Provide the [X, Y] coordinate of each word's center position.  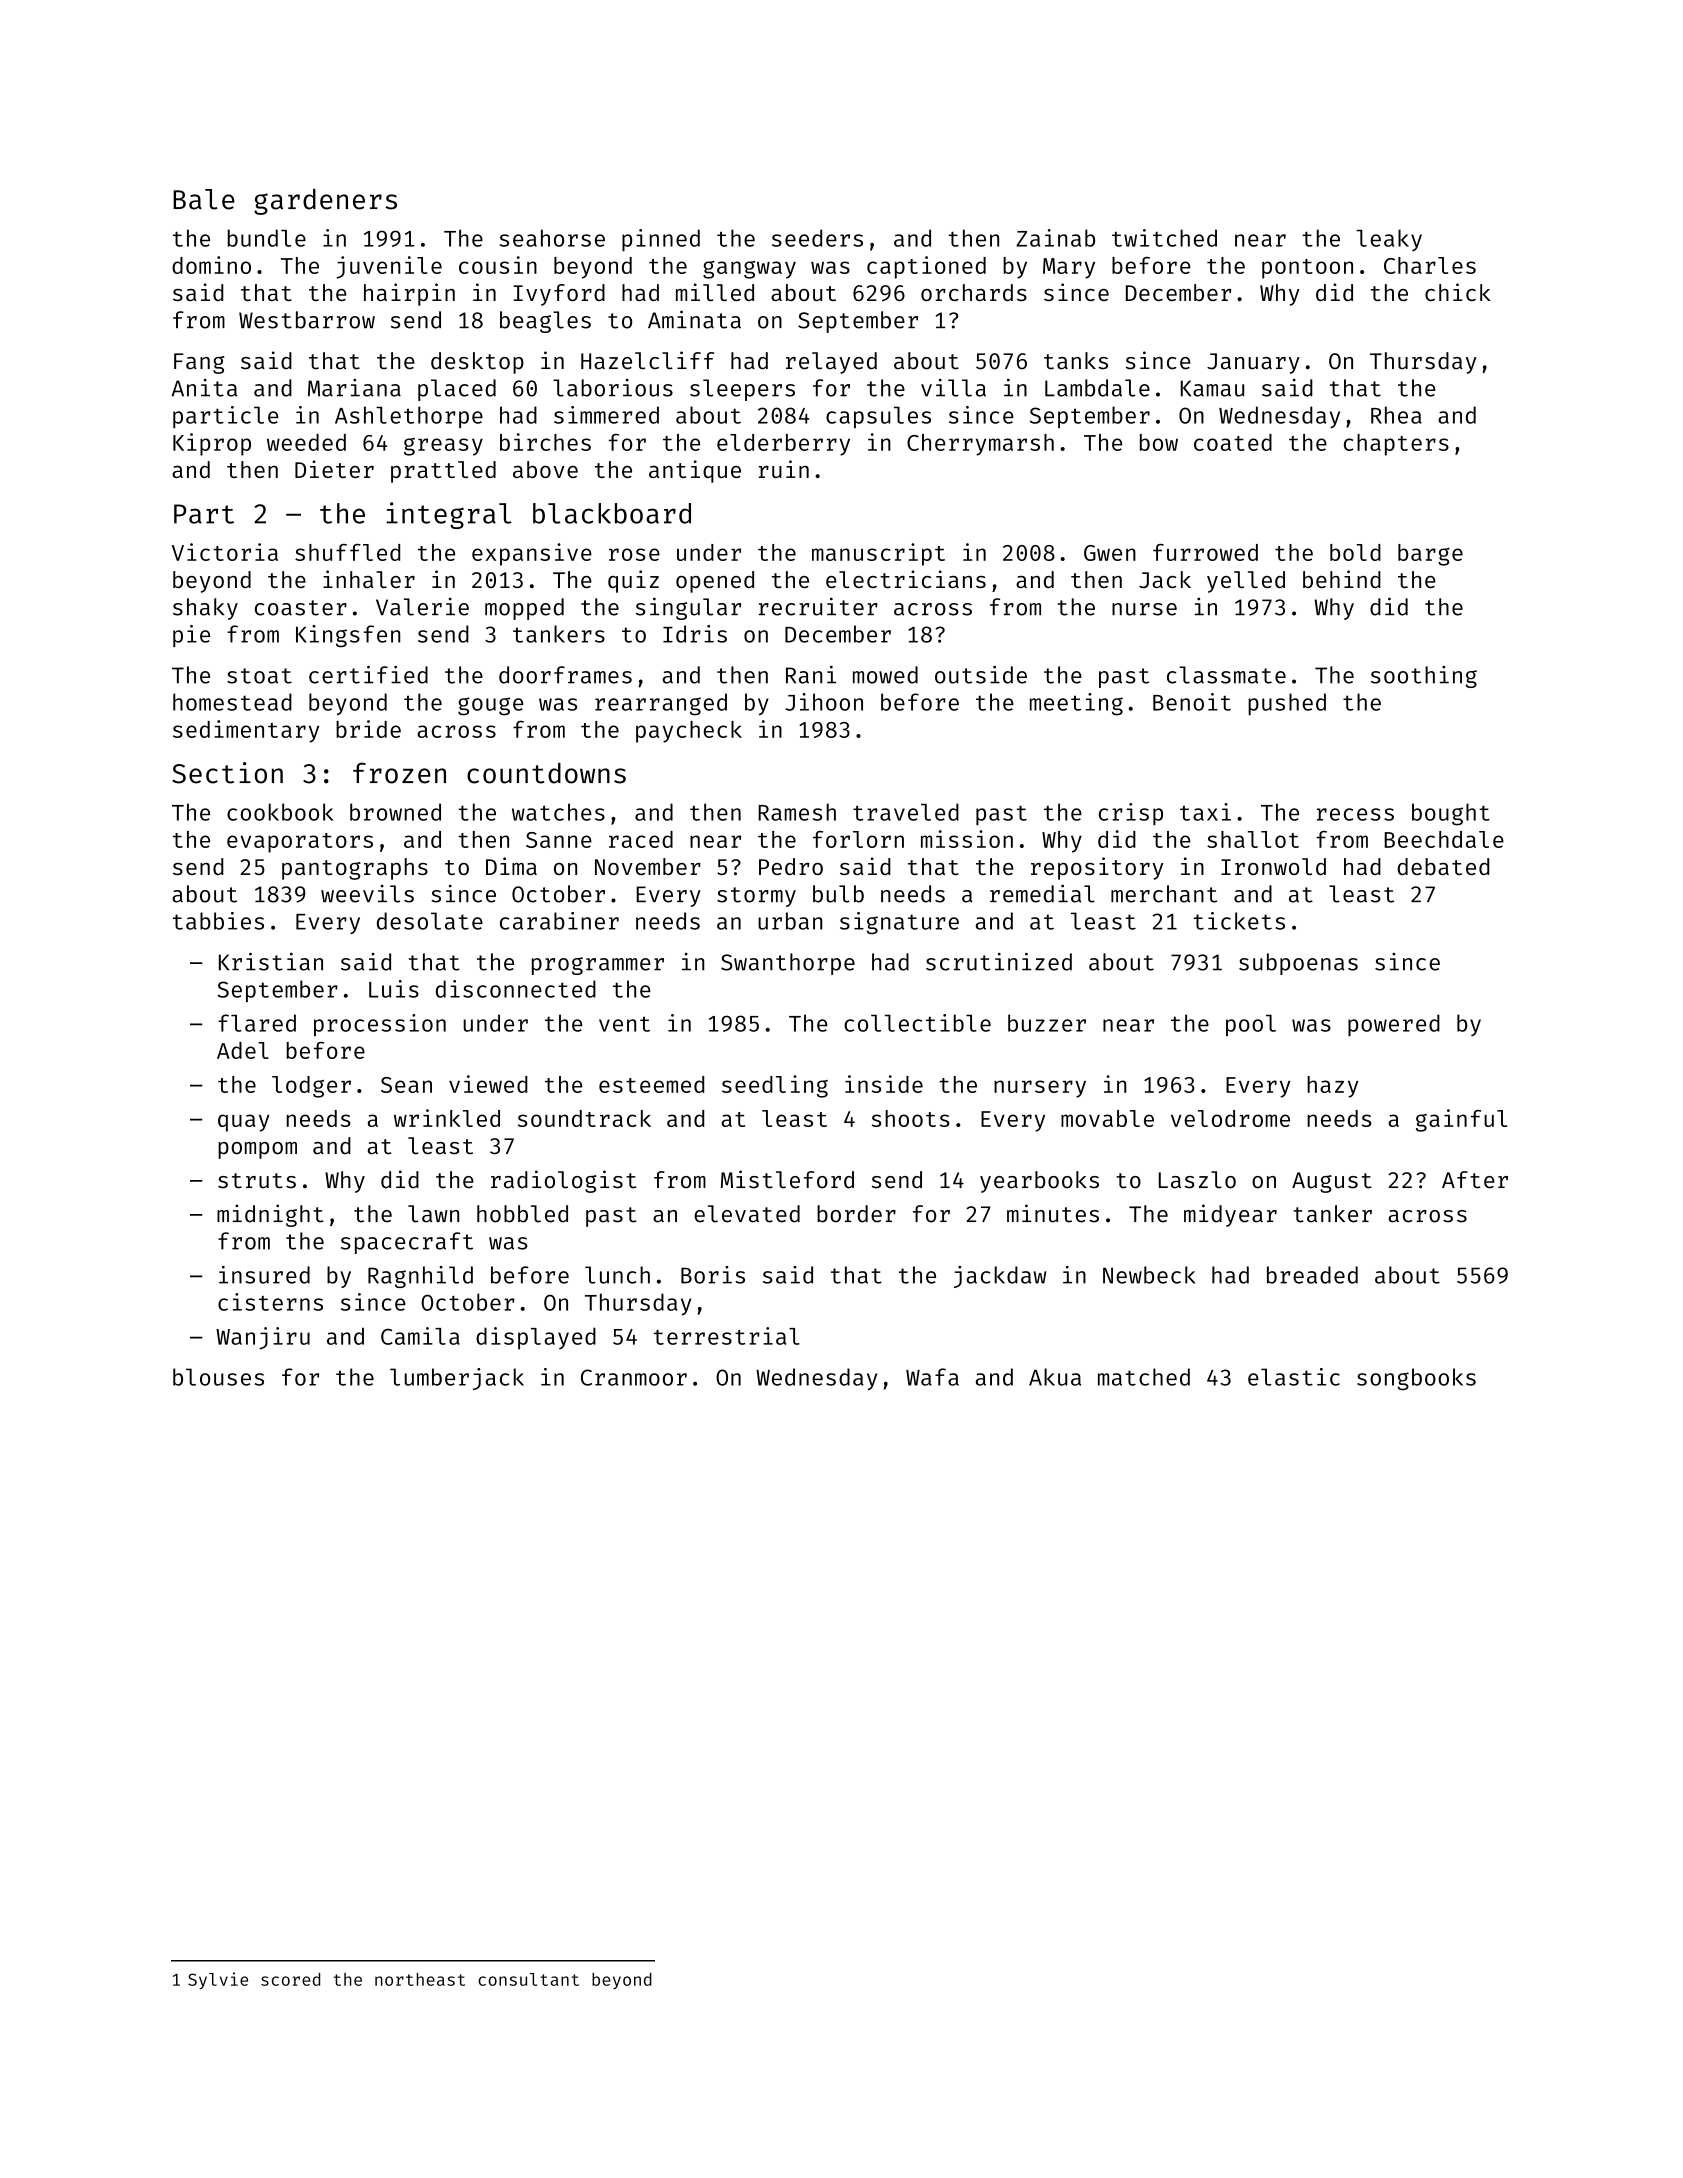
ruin [784, 469]
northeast [420, 1979]
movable [1107, 1118]
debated [1443, 866]
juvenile [389, 267]
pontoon [1307, 269]
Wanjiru [263, 1338]
